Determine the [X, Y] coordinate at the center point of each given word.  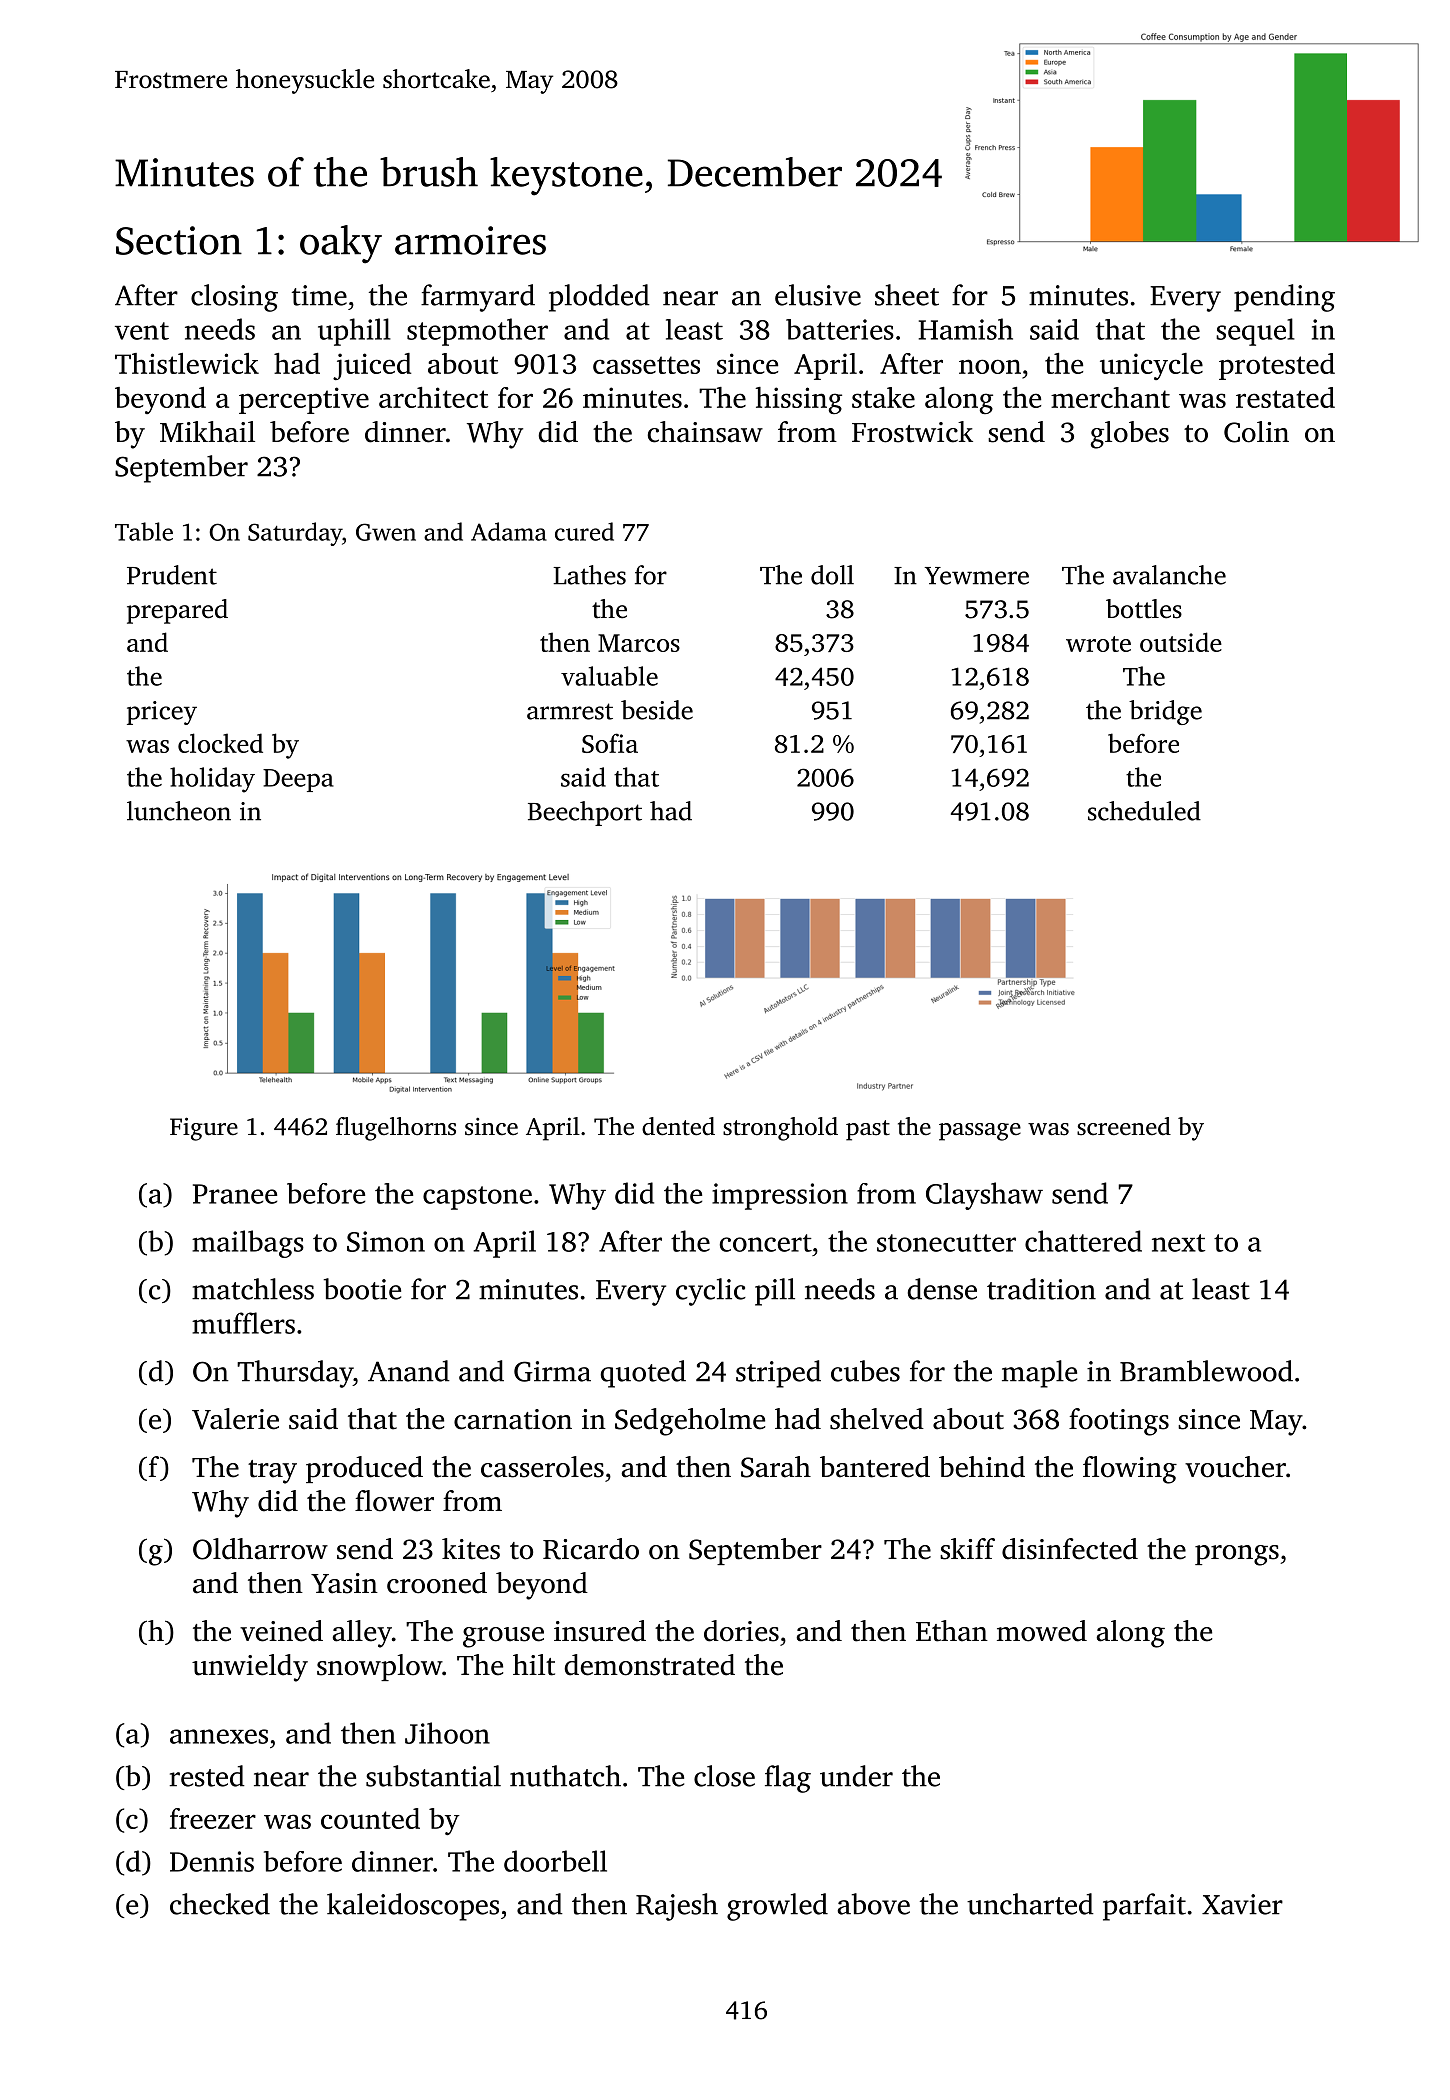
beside [657, 710]
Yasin [344, 1583]
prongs [1237, 1555]
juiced [372, 366]
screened [1124, 1126]
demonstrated [649, 1665]
